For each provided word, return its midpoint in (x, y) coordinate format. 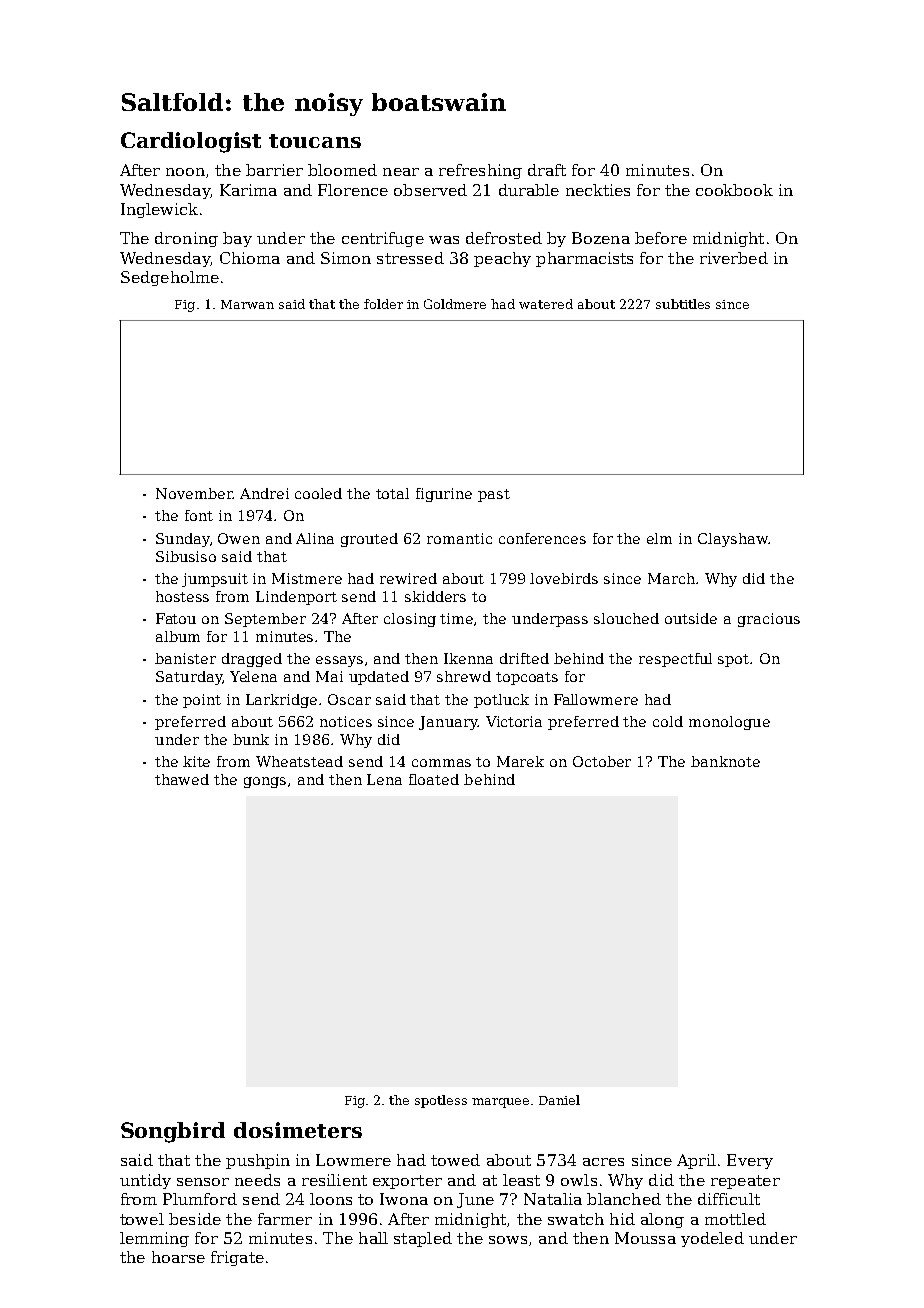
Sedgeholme (170, 278)
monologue (729, 723)
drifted (524, 658)
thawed (182, 779)
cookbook (734, 190)
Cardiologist (191, 142)
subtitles (683, 304)
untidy (145, 1181)
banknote (725, 761)
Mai (329, 676)
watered (546, 304)
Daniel (559, 1100)
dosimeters (298, 1130)
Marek (520, 761)
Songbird (173, 1132)
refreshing (480, 171)
